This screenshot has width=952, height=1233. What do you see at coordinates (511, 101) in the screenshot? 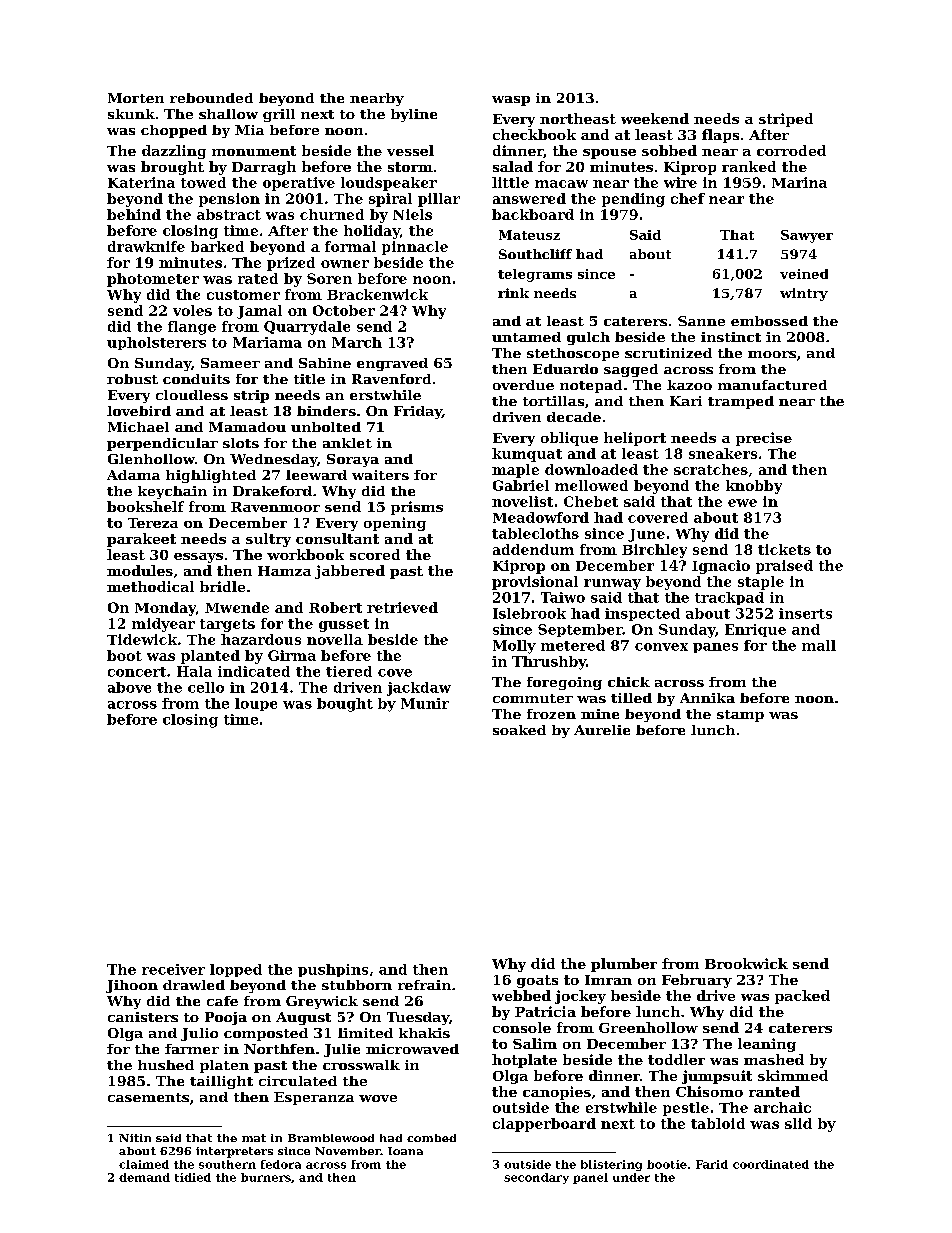
I see `wasp` at bounding box center [511, 101].
